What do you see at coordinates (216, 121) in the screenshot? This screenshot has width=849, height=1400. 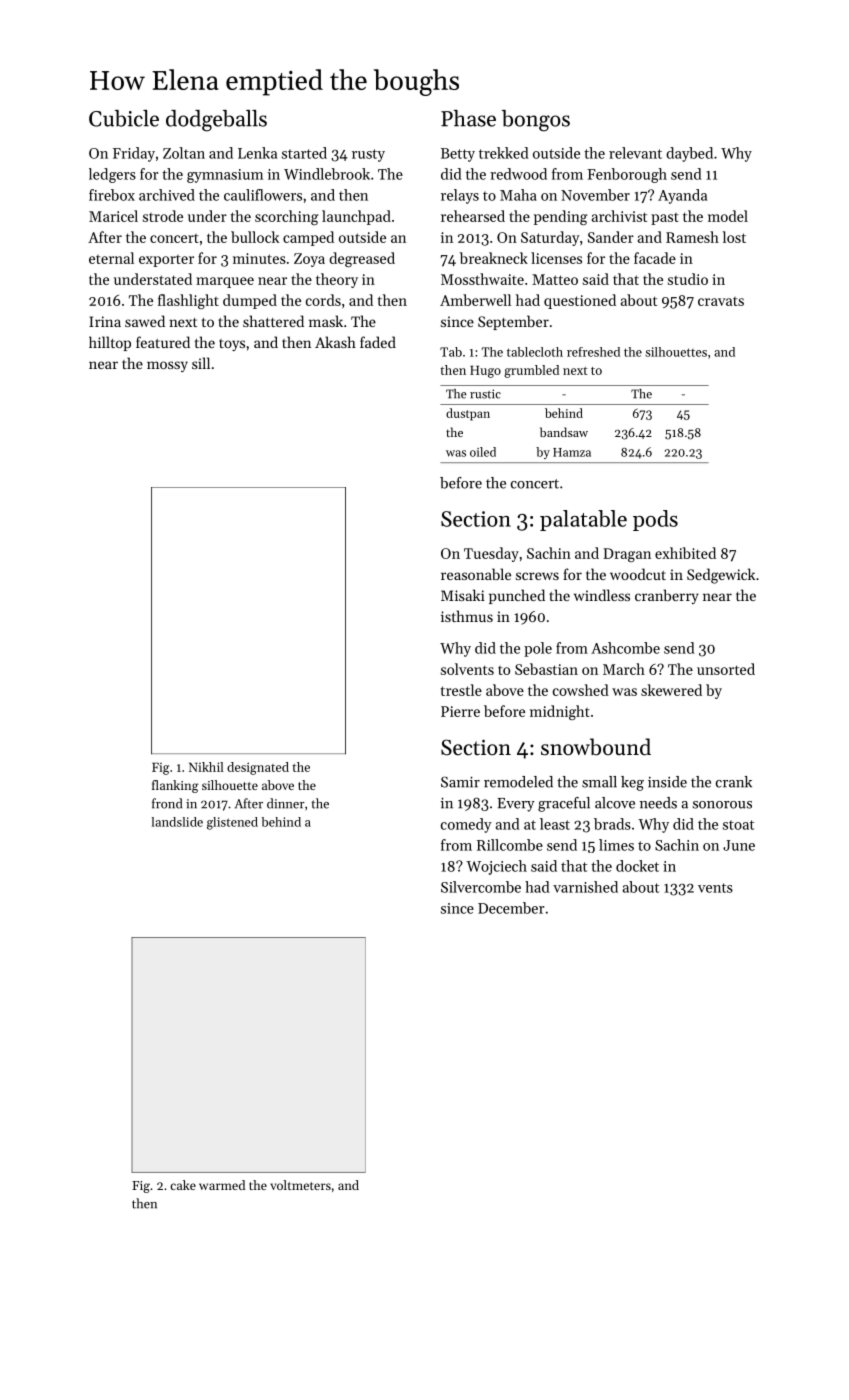 I see `dodgeballs` at bounding box center [216, 121].
